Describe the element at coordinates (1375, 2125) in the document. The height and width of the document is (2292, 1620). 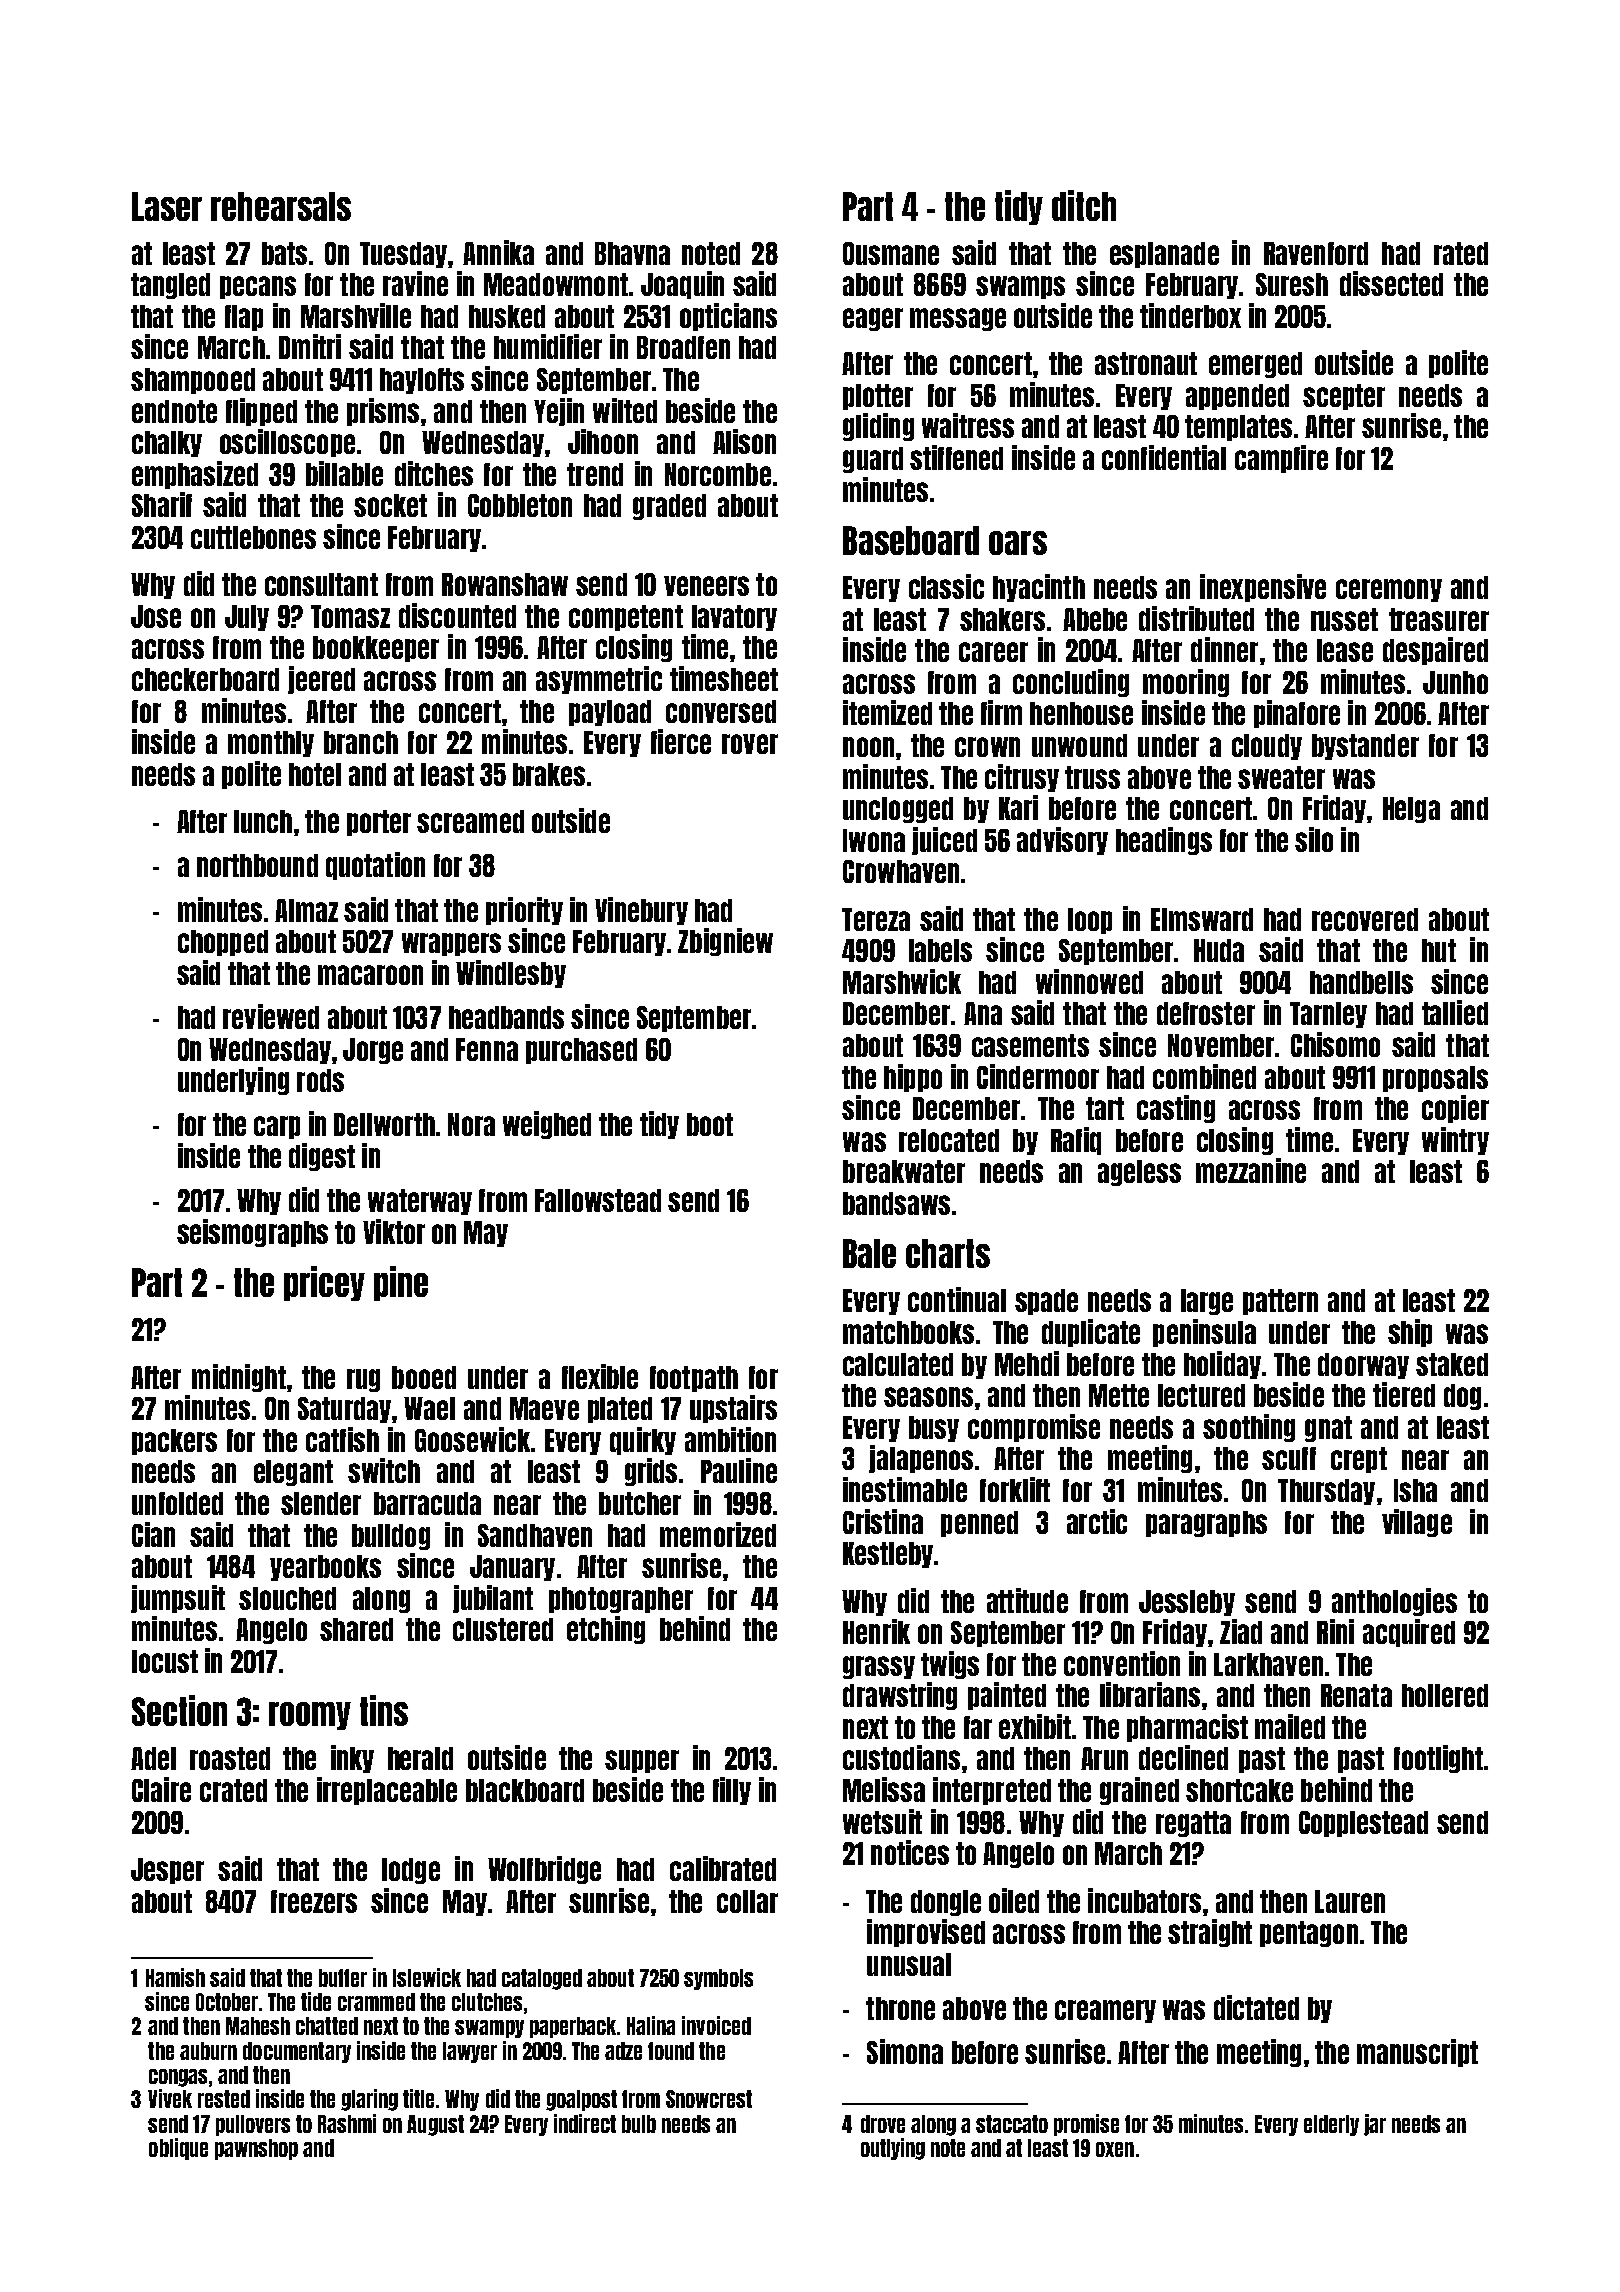
I see `jar` at that location.
